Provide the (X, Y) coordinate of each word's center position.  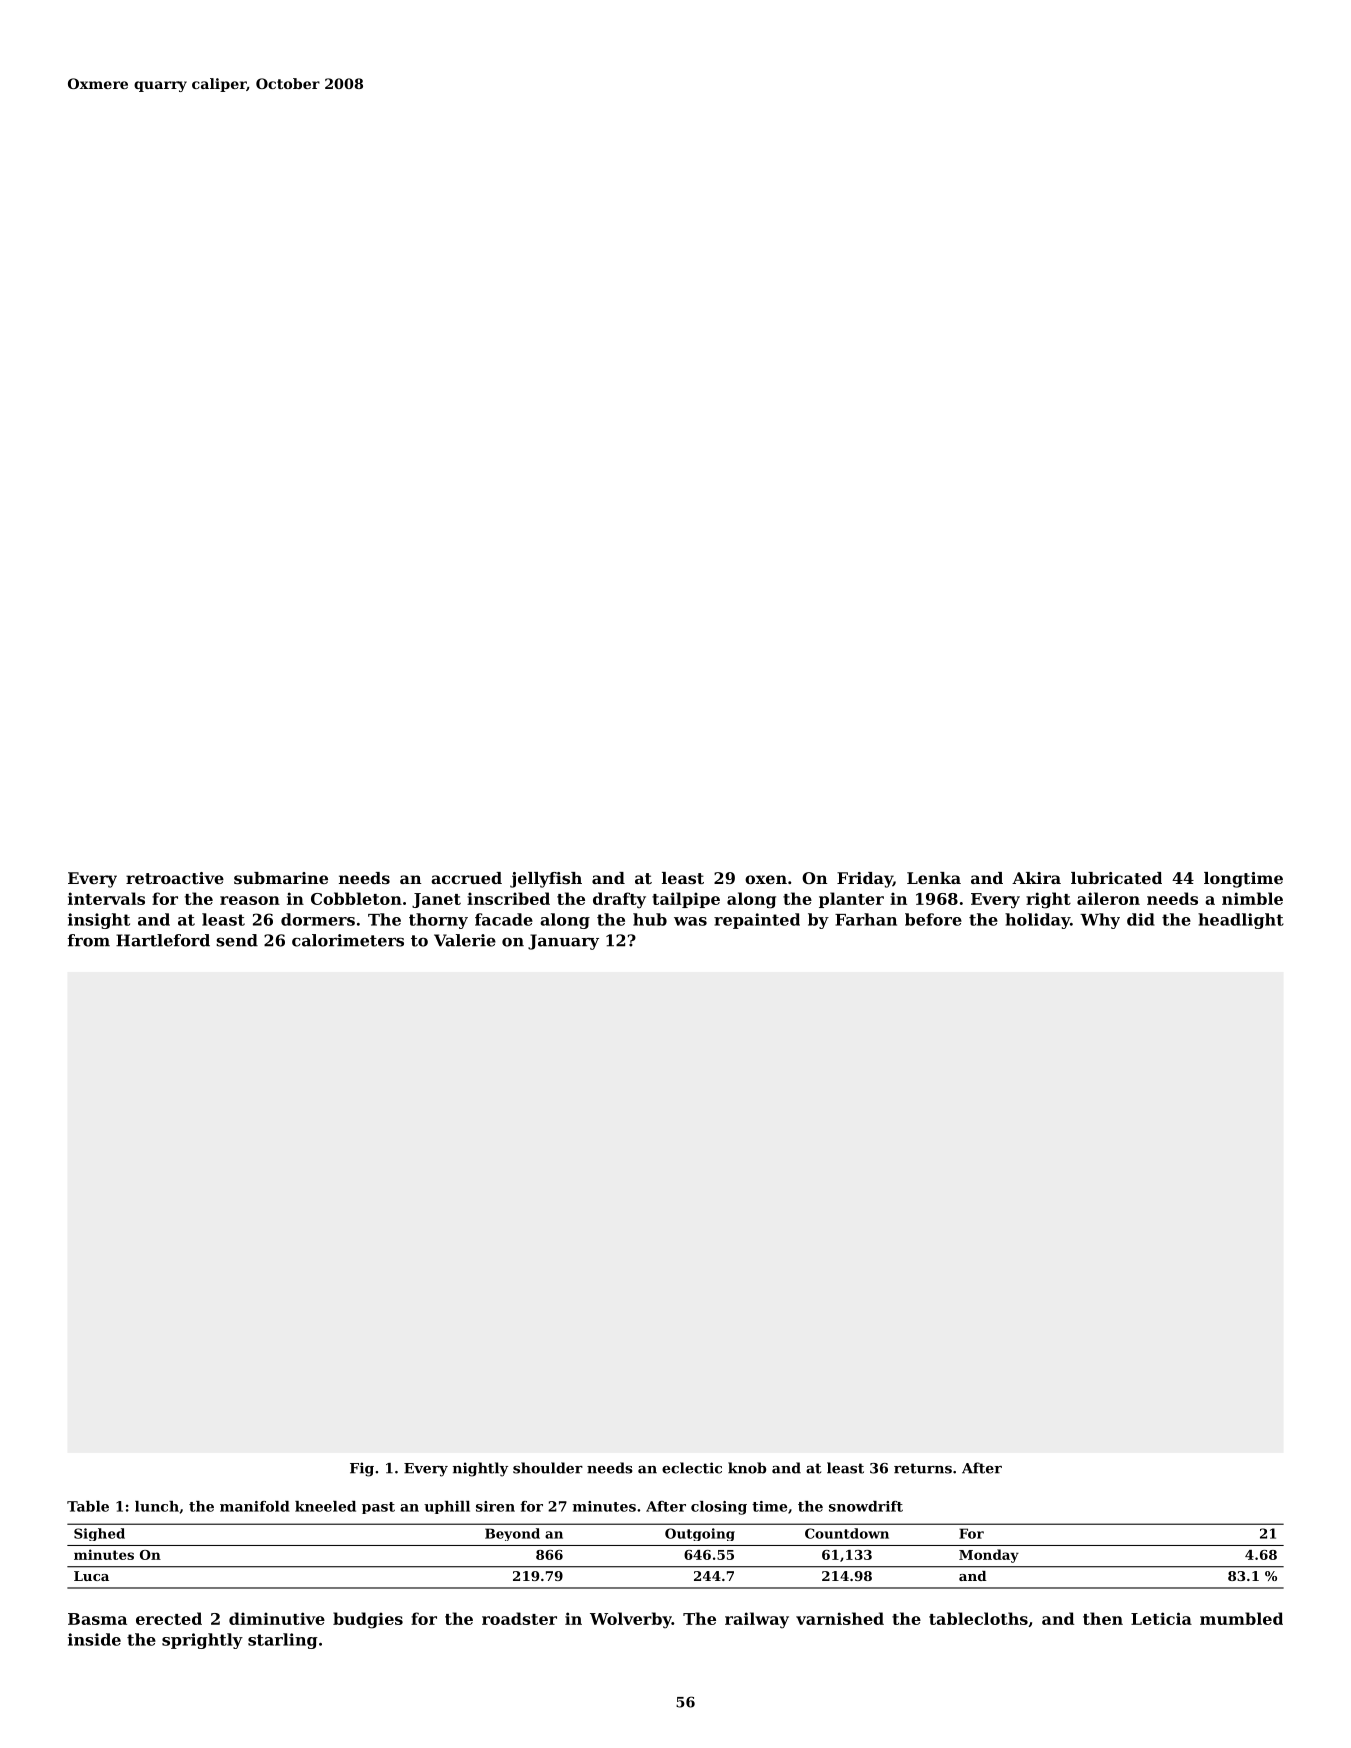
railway (757, 1620)
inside (94, 1639)
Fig (362, 1469)
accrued (466, 878)
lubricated (1116, 878)
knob (747, 1468)
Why (1100, 921)
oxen (766, 879)
